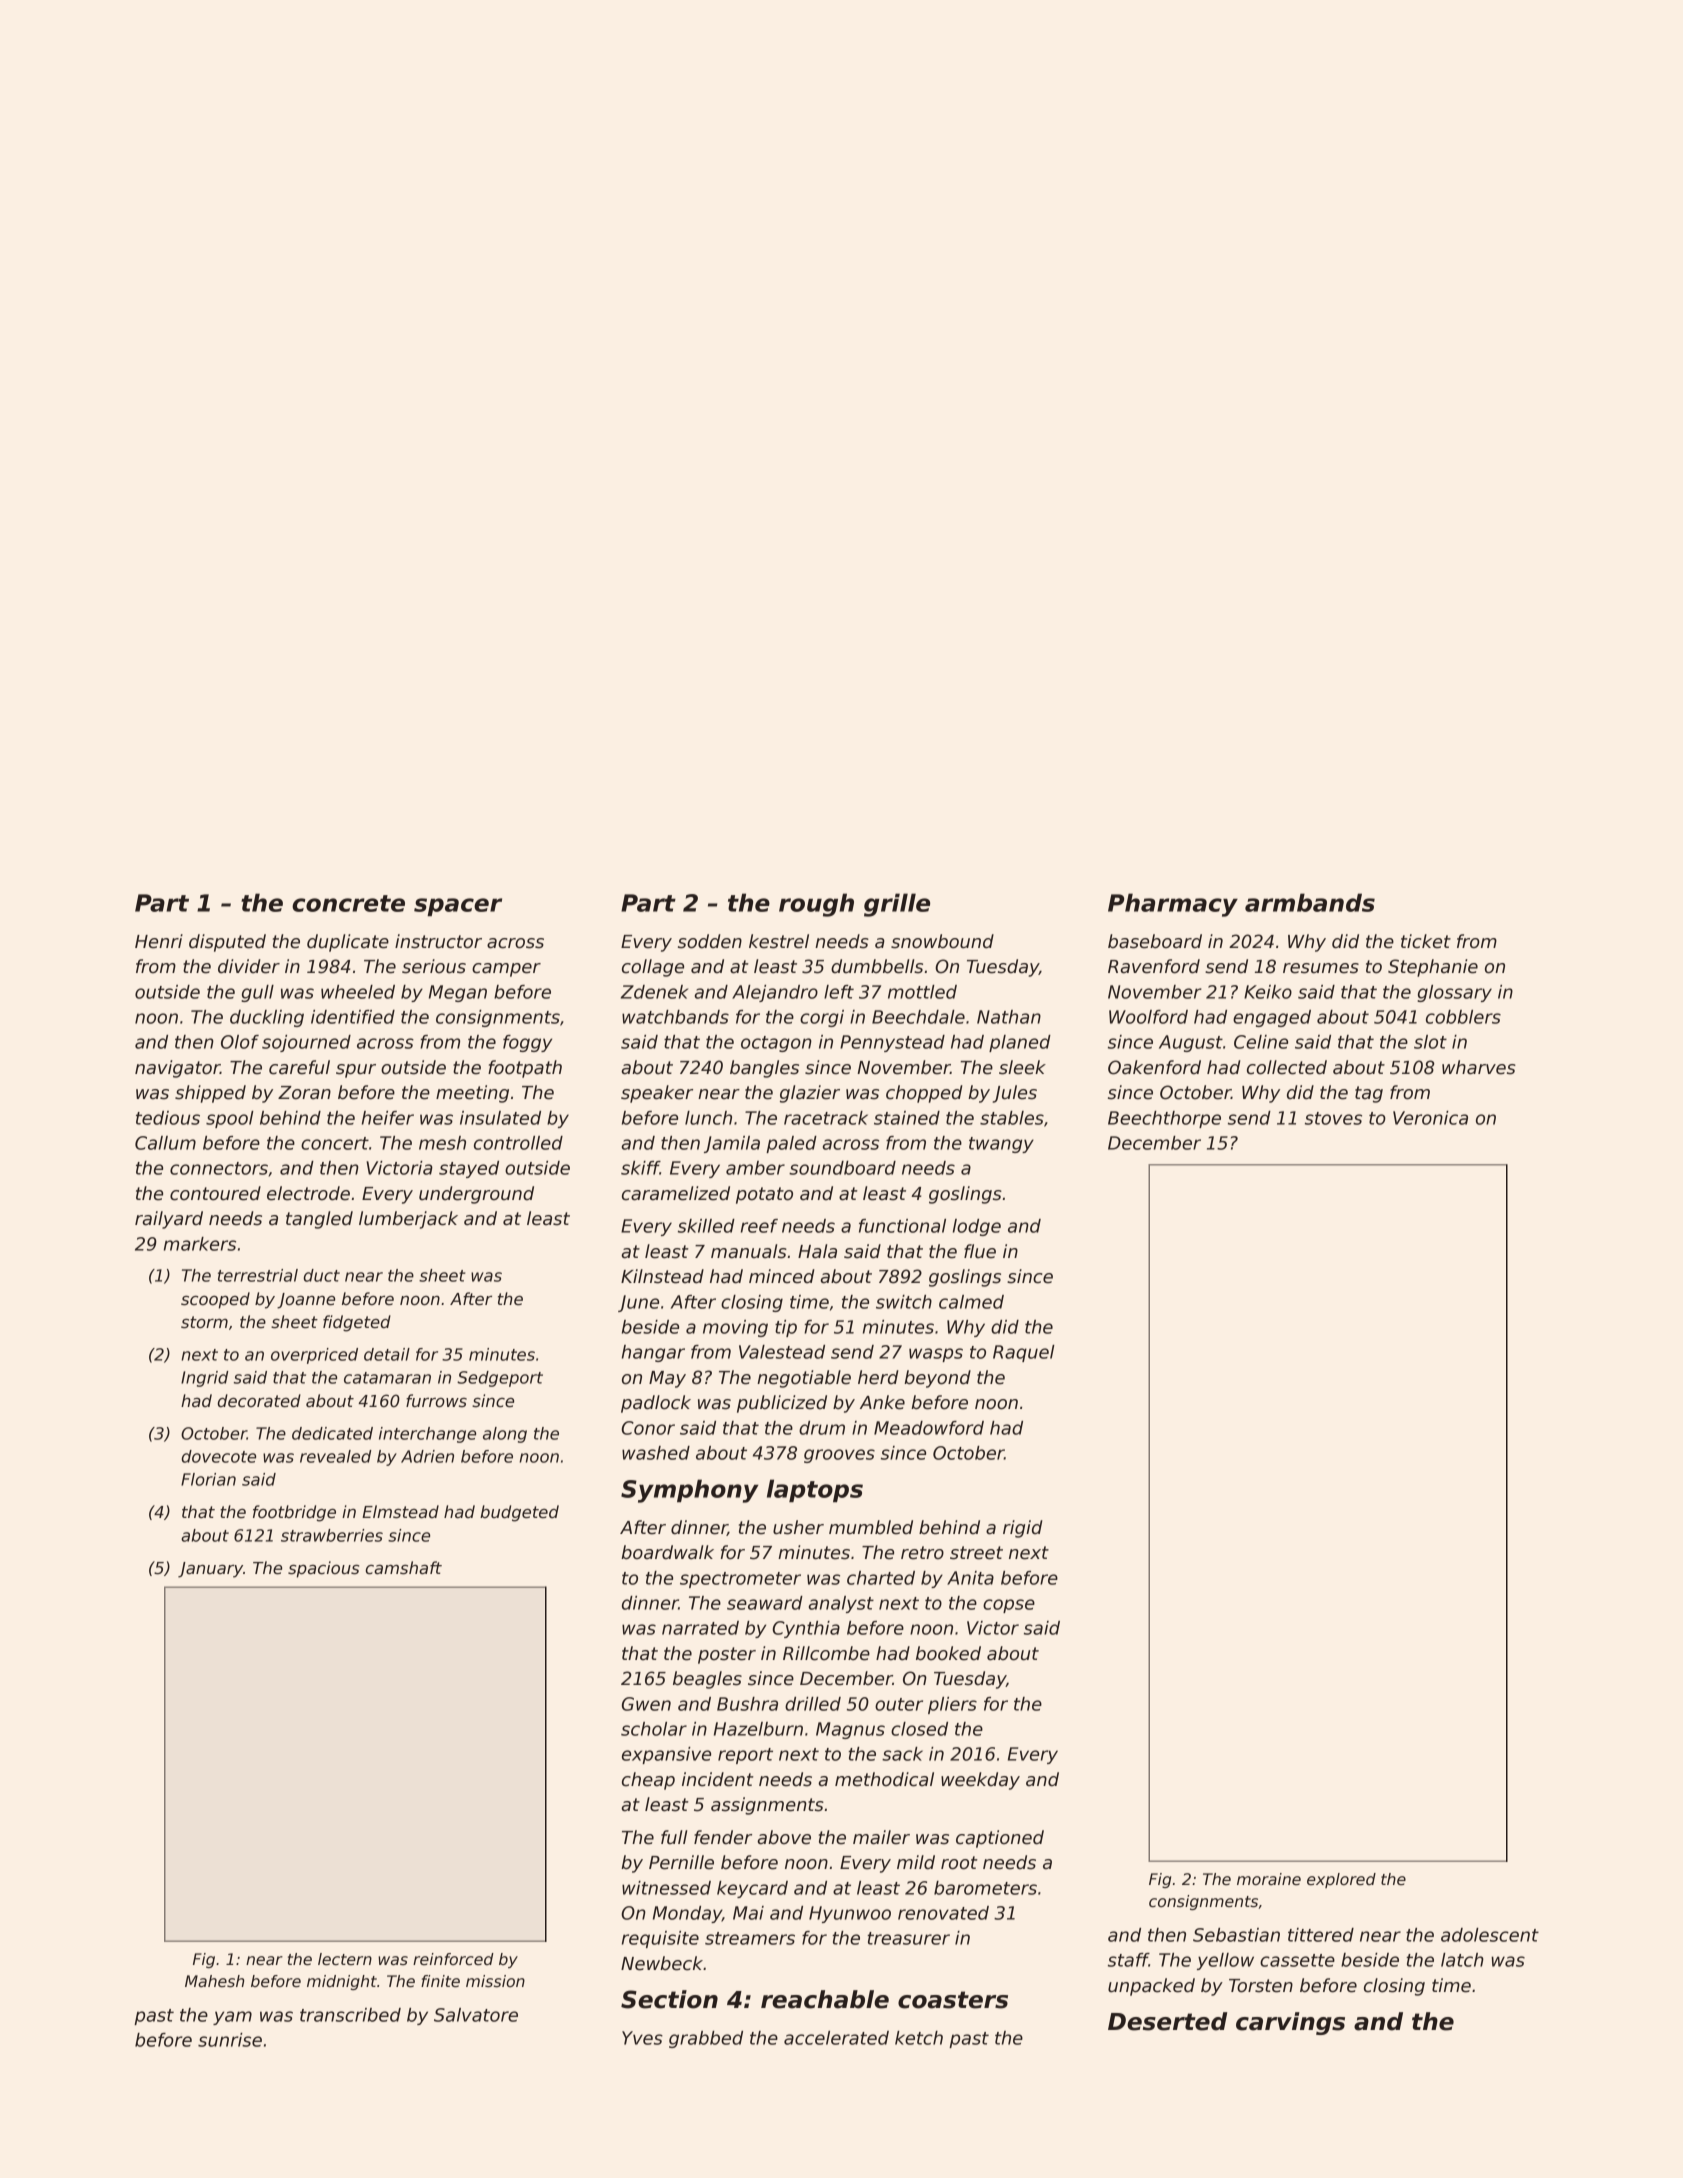  Describe the element at coordinates (1463, 1017) in the screenshot. I see `cobblers` at that location.
